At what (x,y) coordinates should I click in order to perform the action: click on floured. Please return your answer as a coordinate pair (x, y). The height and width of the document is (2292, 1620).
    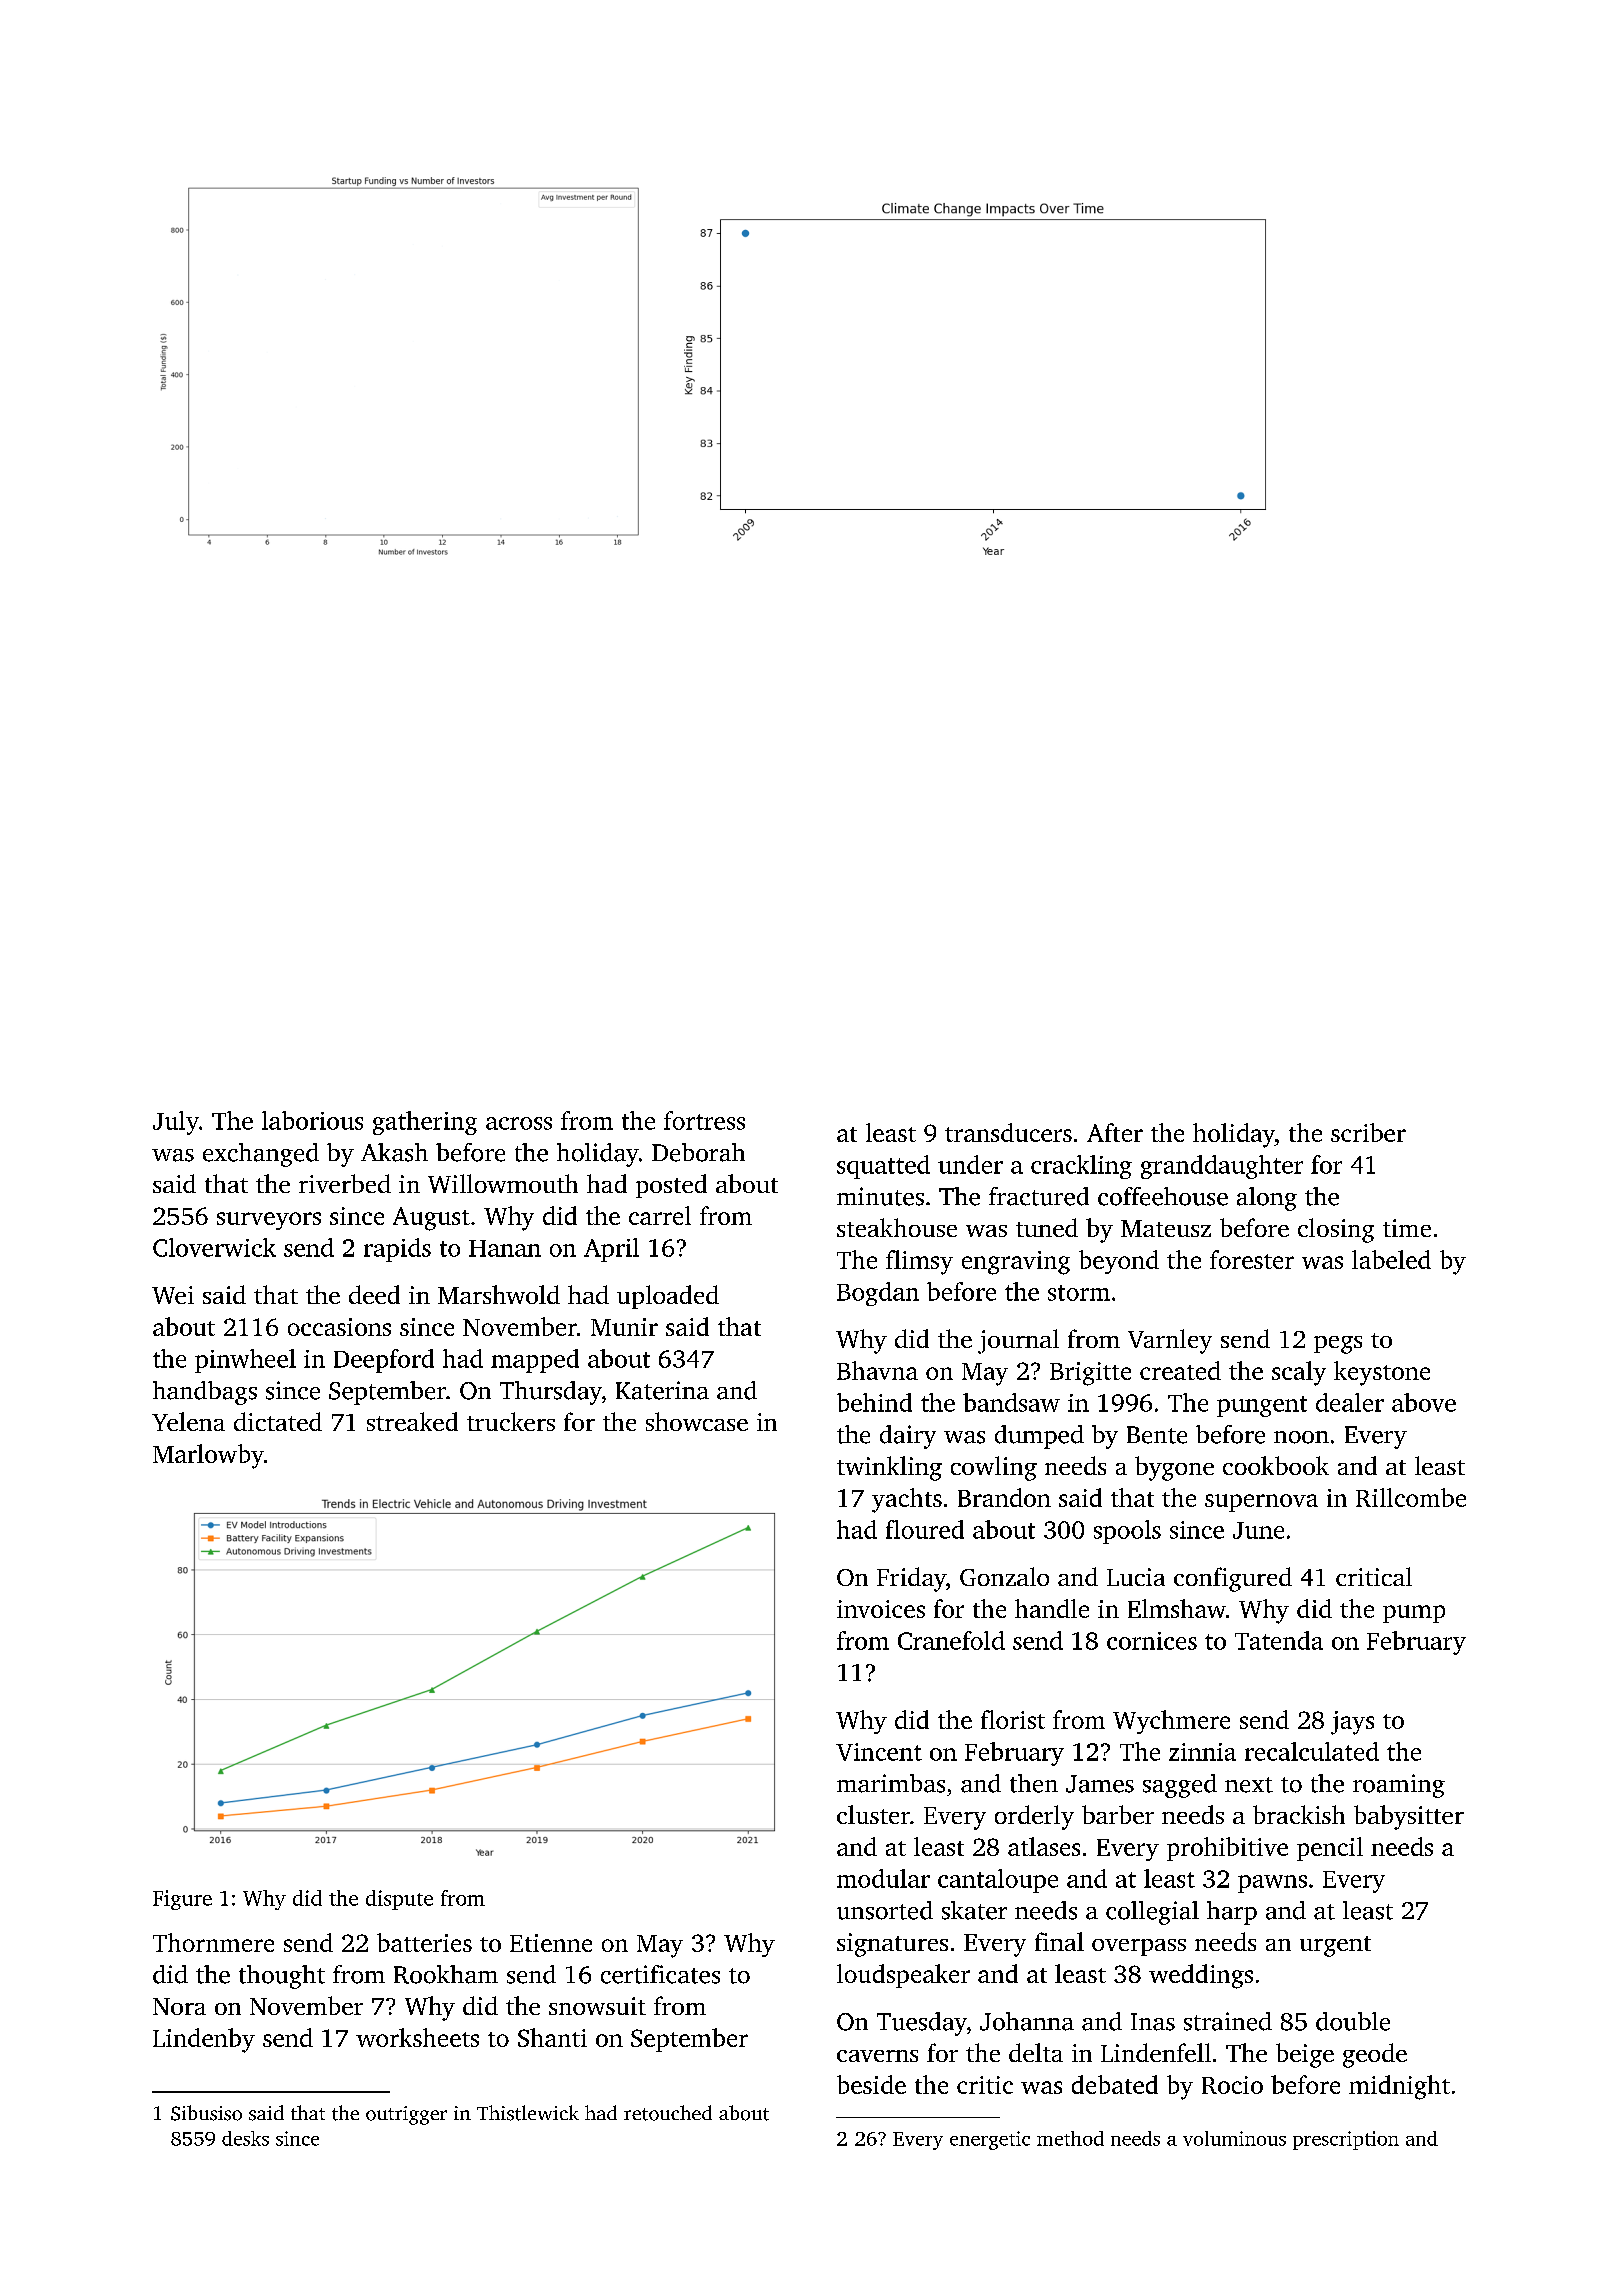
    Looking at the image, I should click on (925, 1529).
